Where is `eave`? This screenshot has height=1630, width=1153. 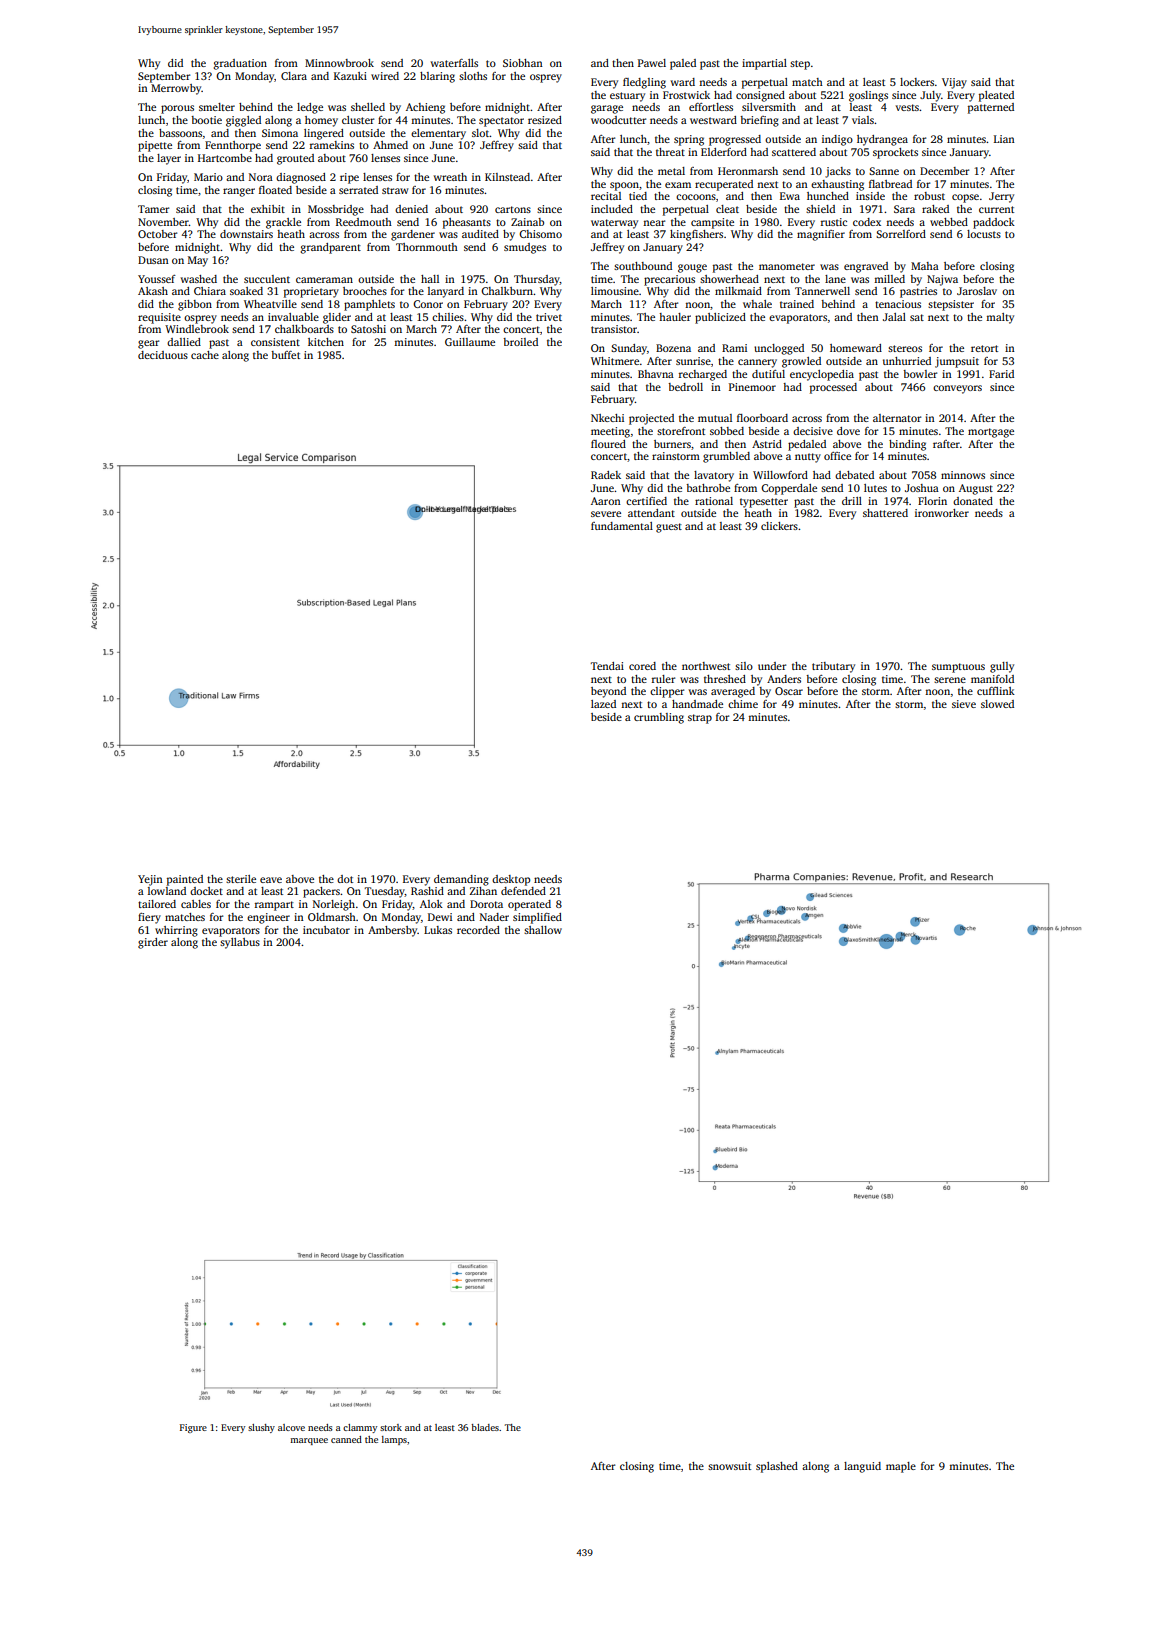 eave is located at coordinates (271, 880).
